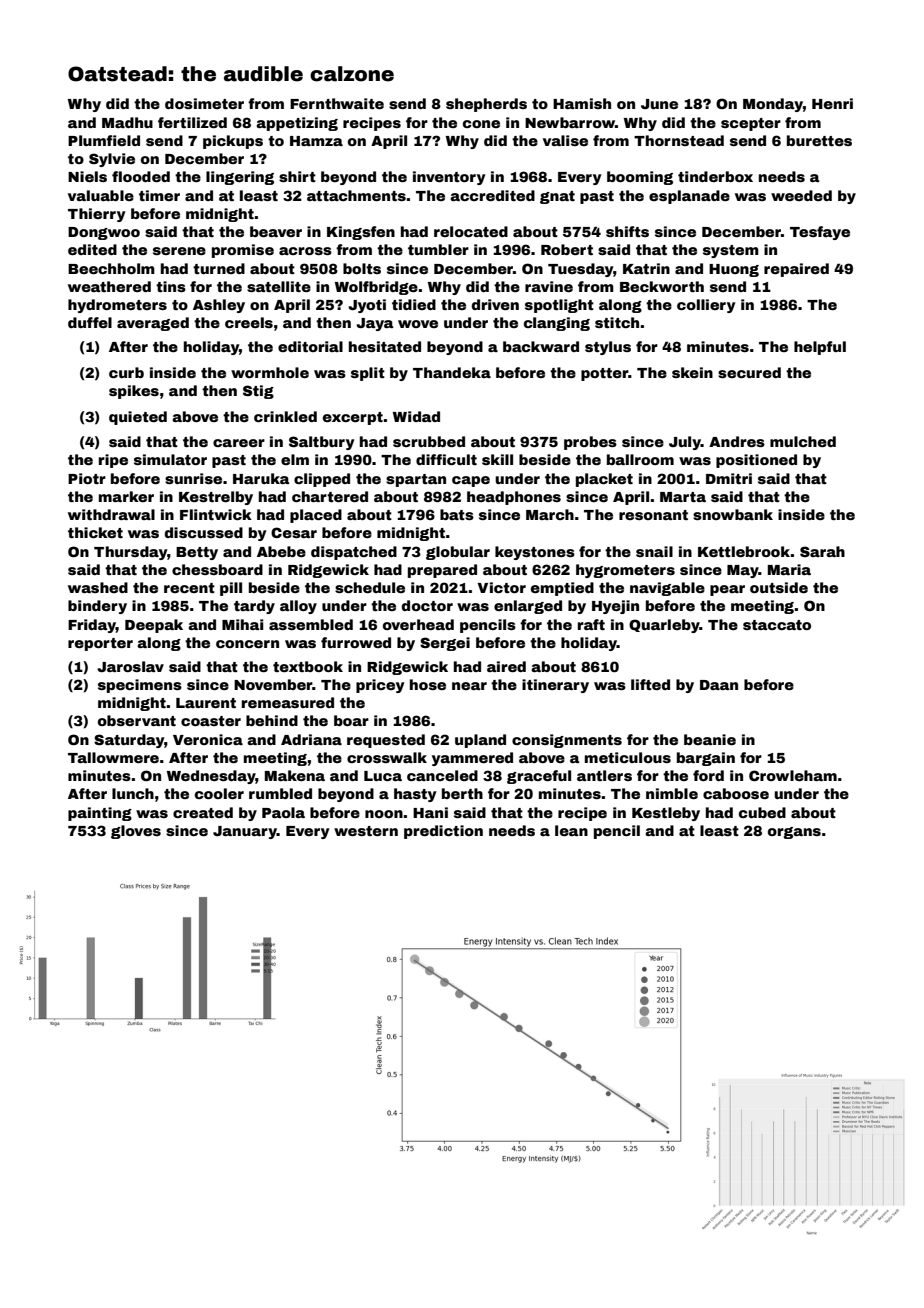  I want to click on cone, so click(481, 124).
